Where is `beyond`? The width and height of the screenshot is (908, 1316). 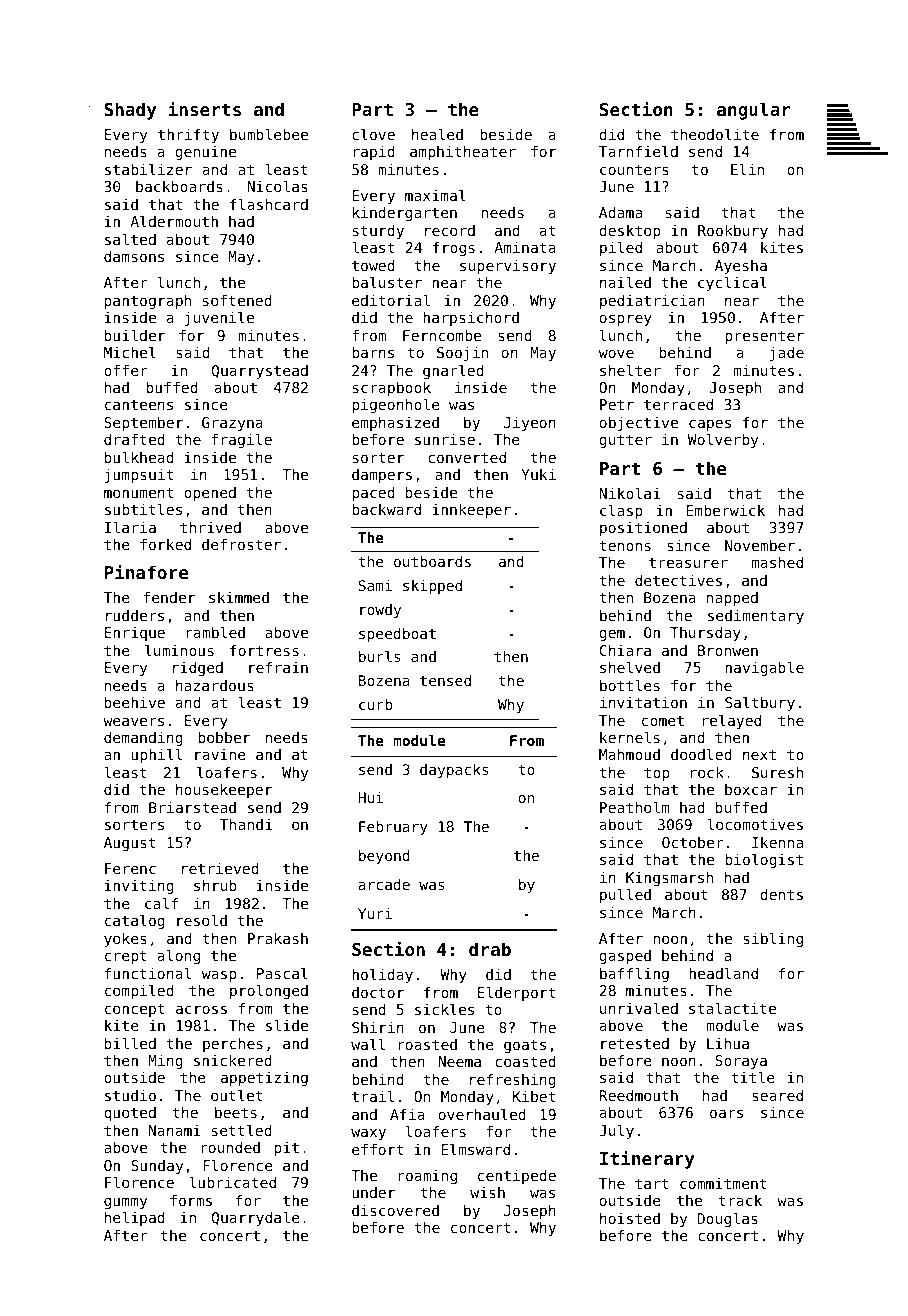
beyond is located at coordinates (384, 857).
